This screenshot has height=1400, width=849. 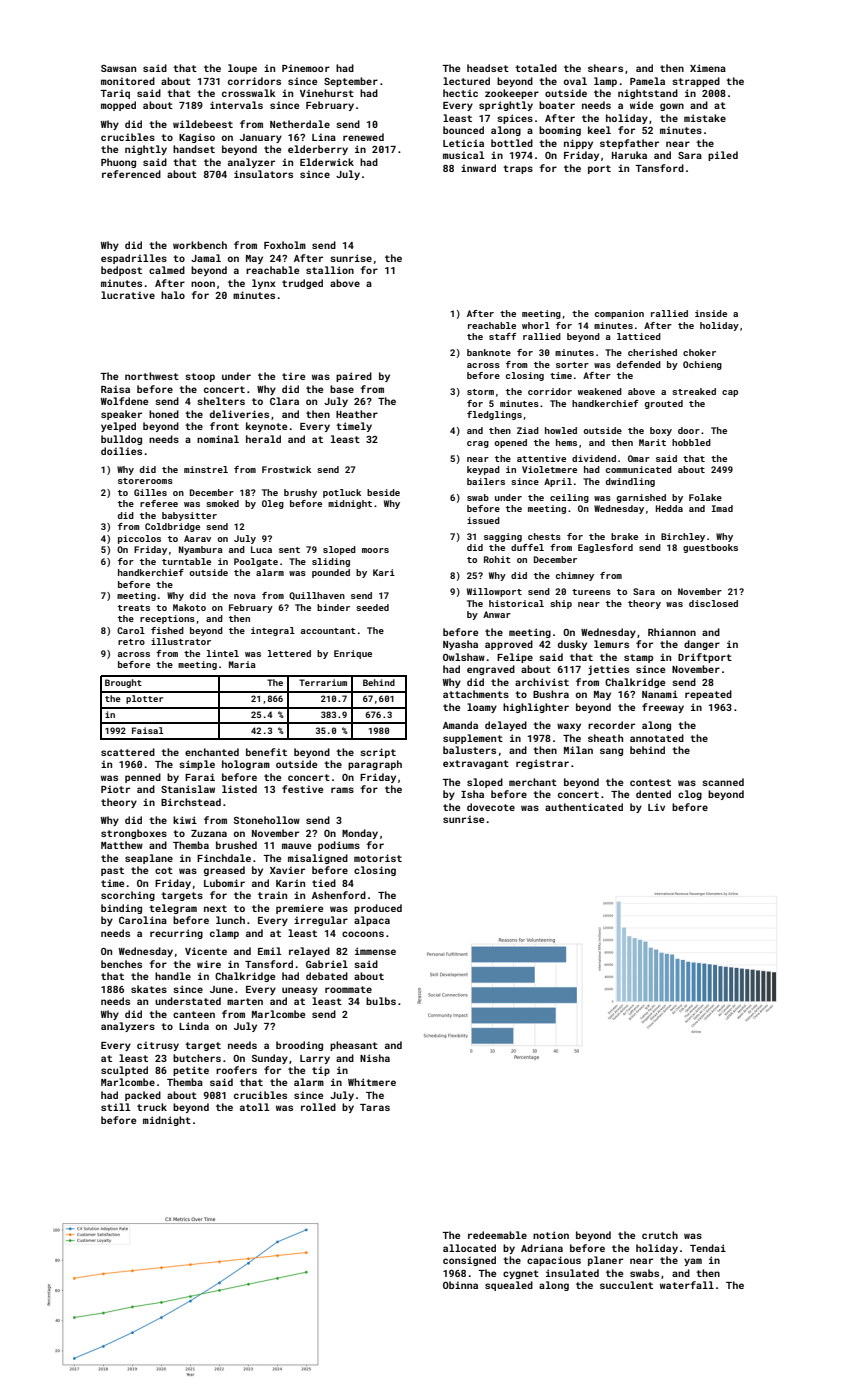 What do you see at coordinates (600, 391) in the screenshot?
I see `weakened` at bounding box center [600, 391].
